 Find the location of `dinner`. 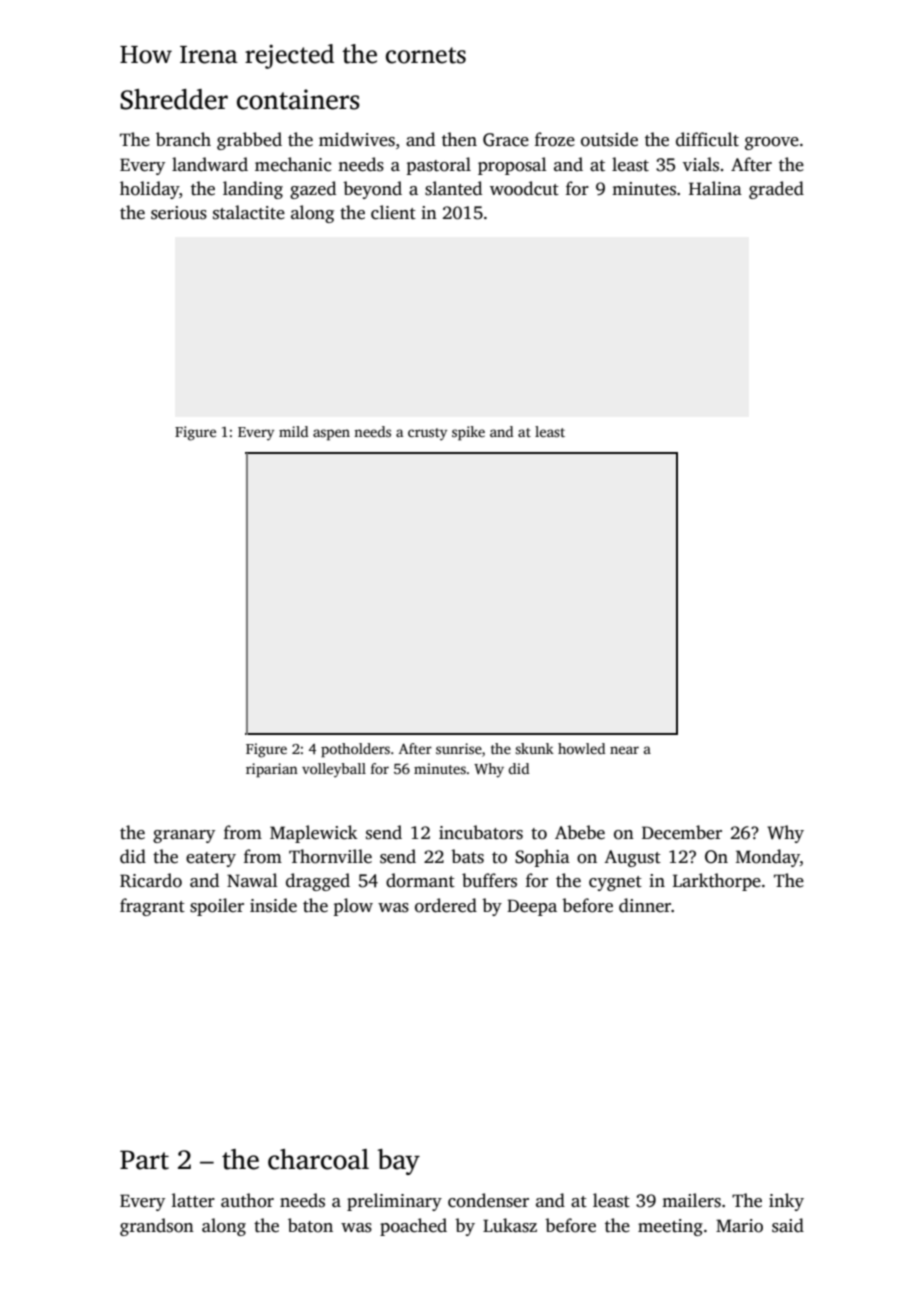

dinner is located at coordinates (645, 905).
